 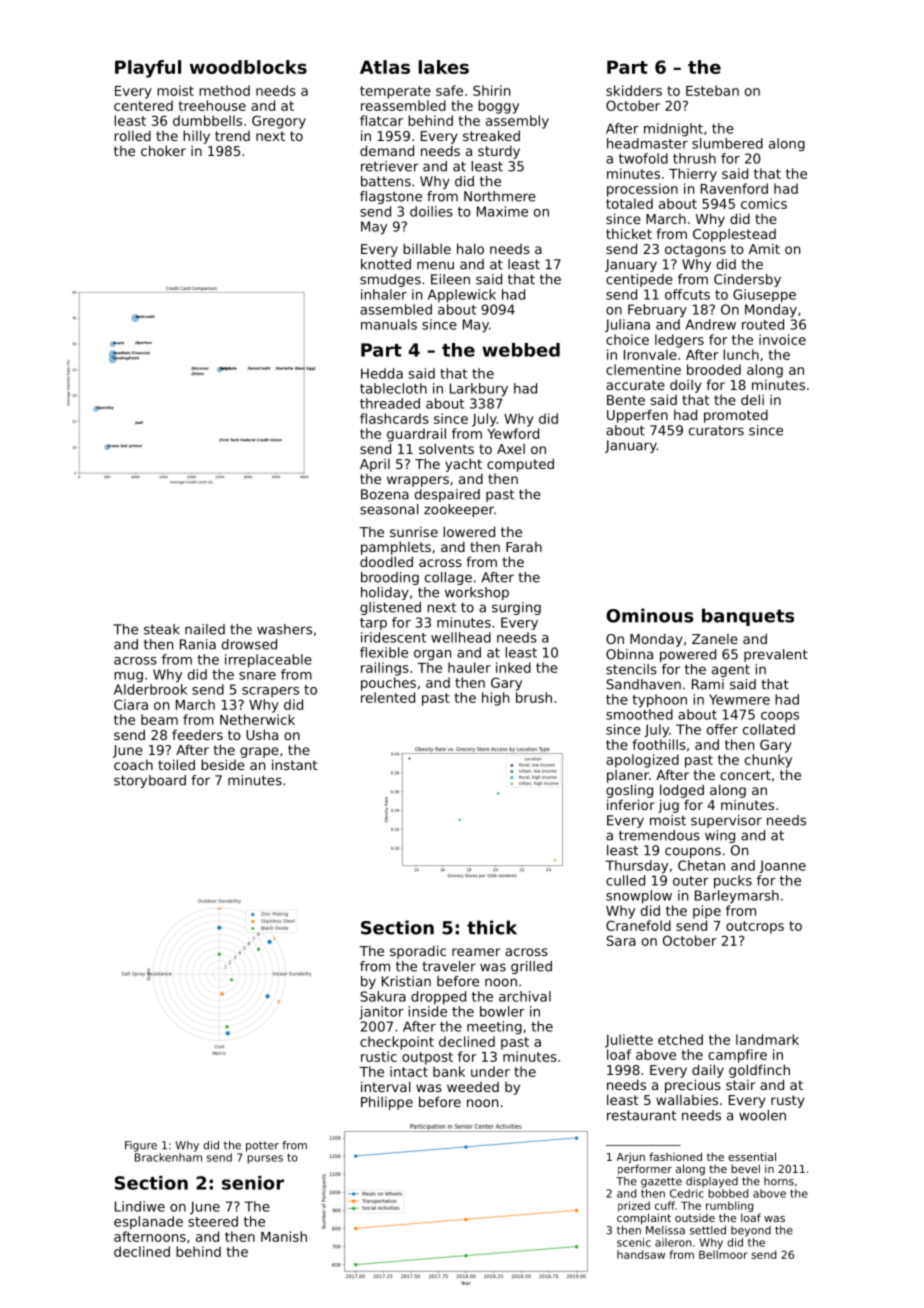 I want to click on Gregory, so click(x=279, y=122).
